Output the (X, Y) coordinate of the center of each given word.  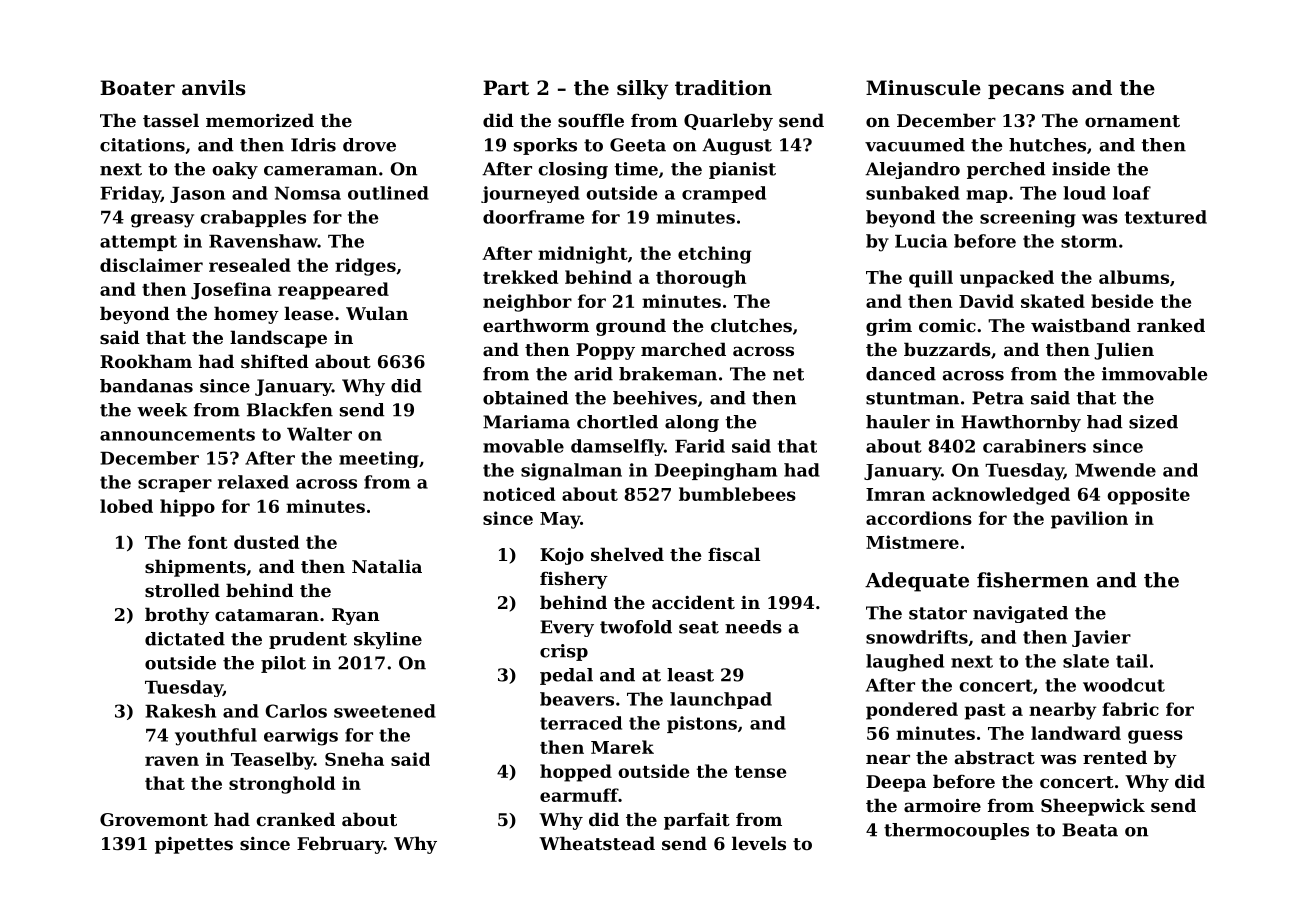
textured (1166, 217)
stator (938, 613)
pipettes (194, 845)
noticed (519, 494)
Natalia (387, 566)
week (162, 410)
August (737, 146)
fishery (574, 580)
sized (1153, 422)
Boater (137, 88)
